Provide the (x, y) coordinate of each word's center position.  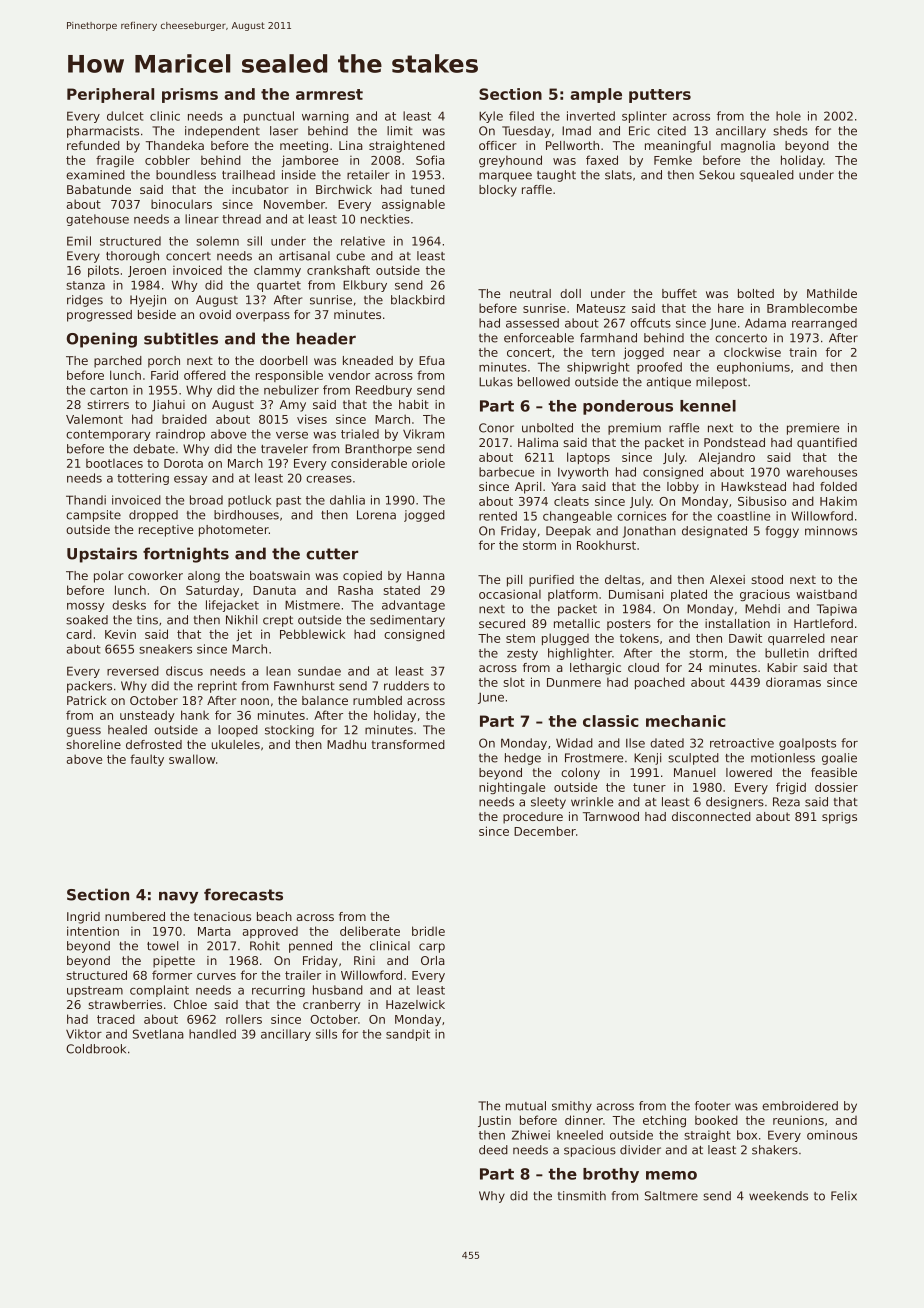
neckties (385, 219)
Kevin (120, 634)
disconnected (711, 816)
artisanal (304, 256)
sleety (548, 803)
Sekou (717, 175)
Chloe (190, 1004)
